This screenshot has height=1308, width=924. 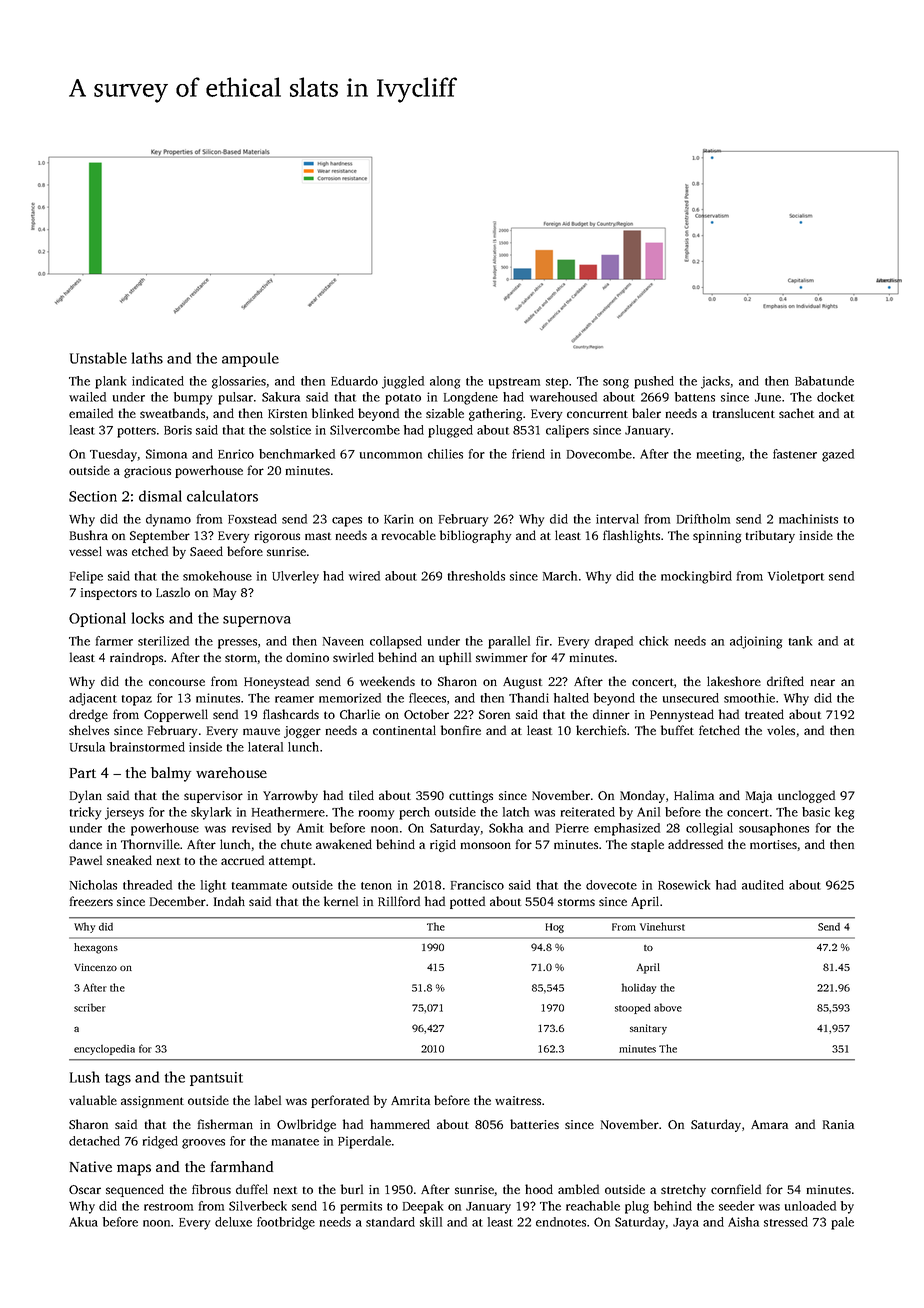 I want to click on voles, so click(x=781, y=730).
